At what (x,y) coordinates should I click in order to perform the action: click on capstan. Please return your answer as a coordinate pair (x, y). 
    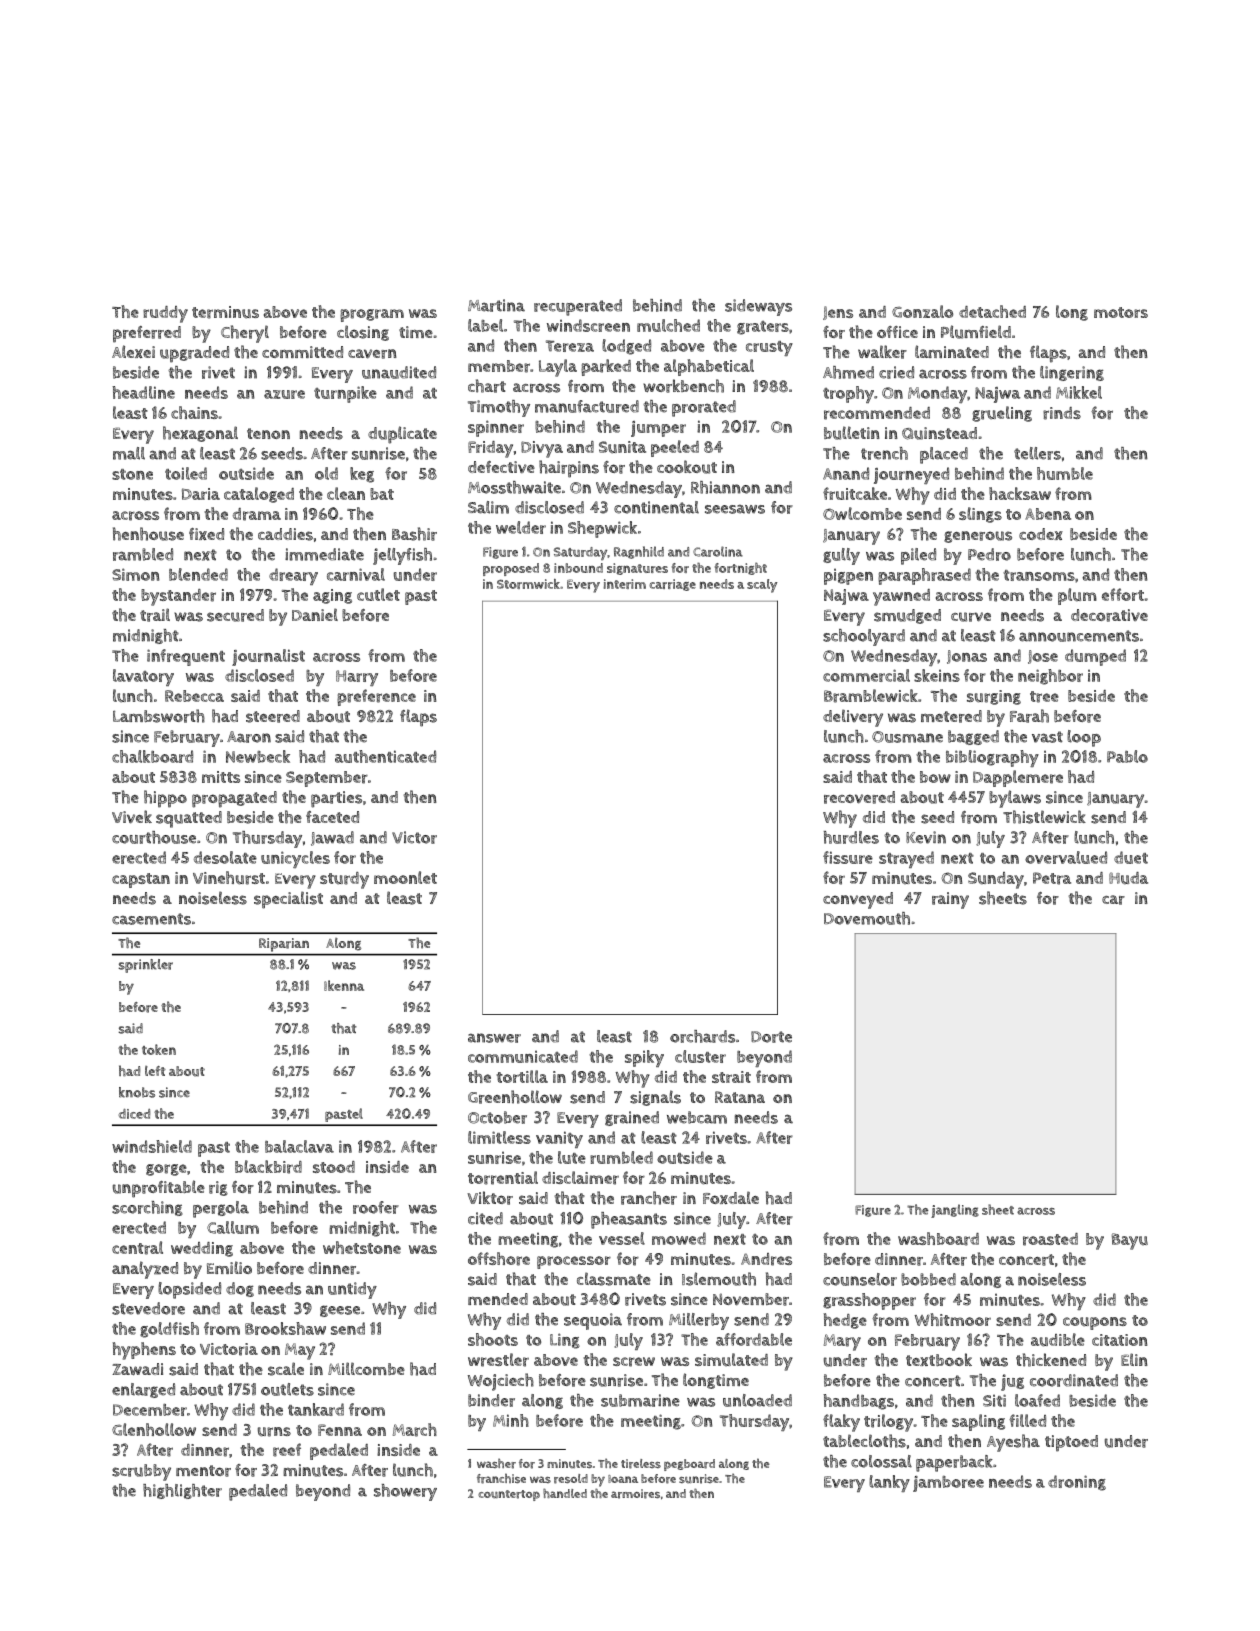
    Looking at the image, I should click on (141, 880).
